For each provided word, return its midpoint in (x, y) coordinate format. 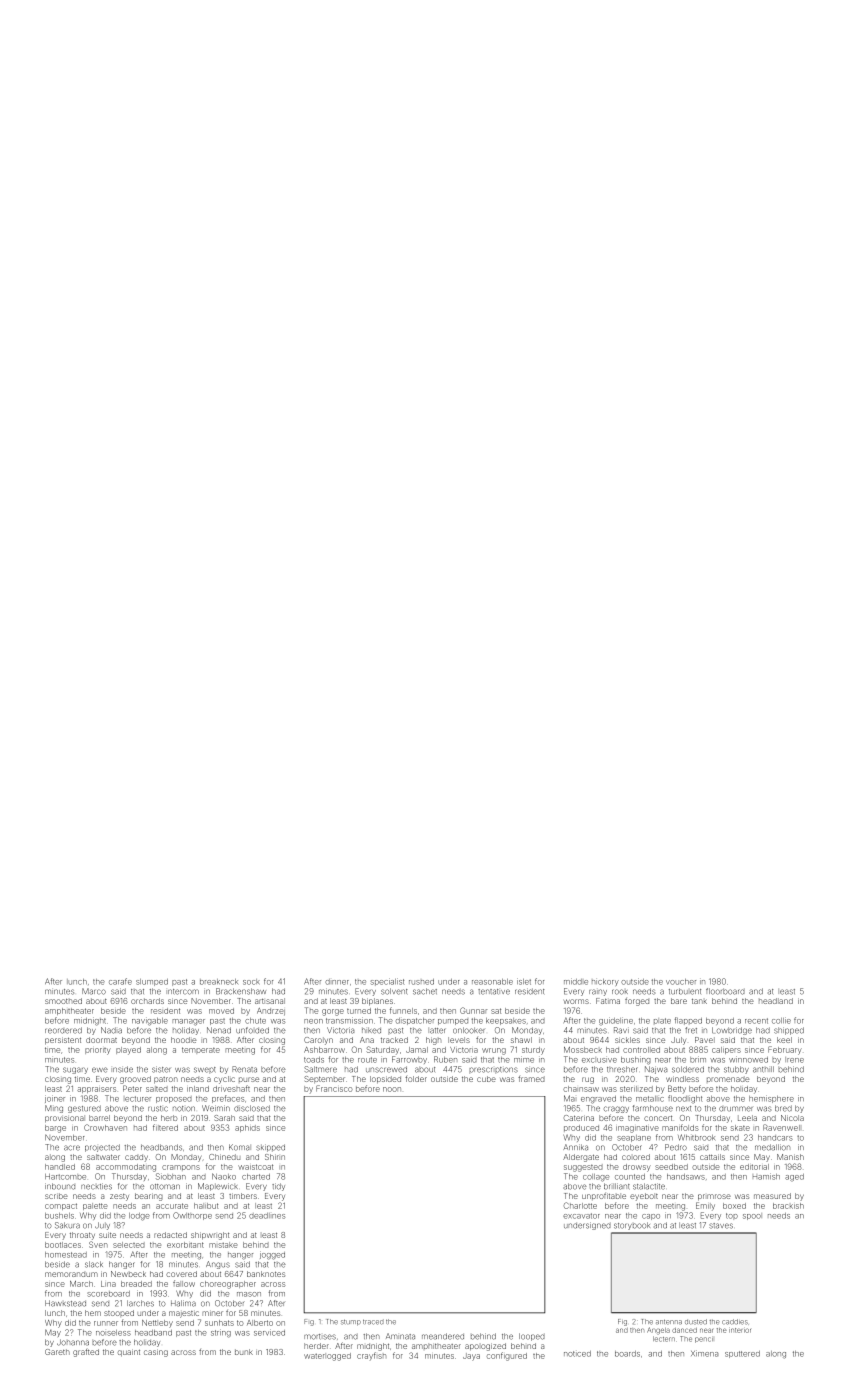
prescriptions (493, 1070)
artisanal (270, 1001)
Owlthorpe (192, 1216)
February (785, 1050)
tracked (394, 1040)
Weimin (216, 1108)
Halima (183, 1303)
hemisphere (771, 1099)
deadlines (267, 1216)
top (732, 1216)
